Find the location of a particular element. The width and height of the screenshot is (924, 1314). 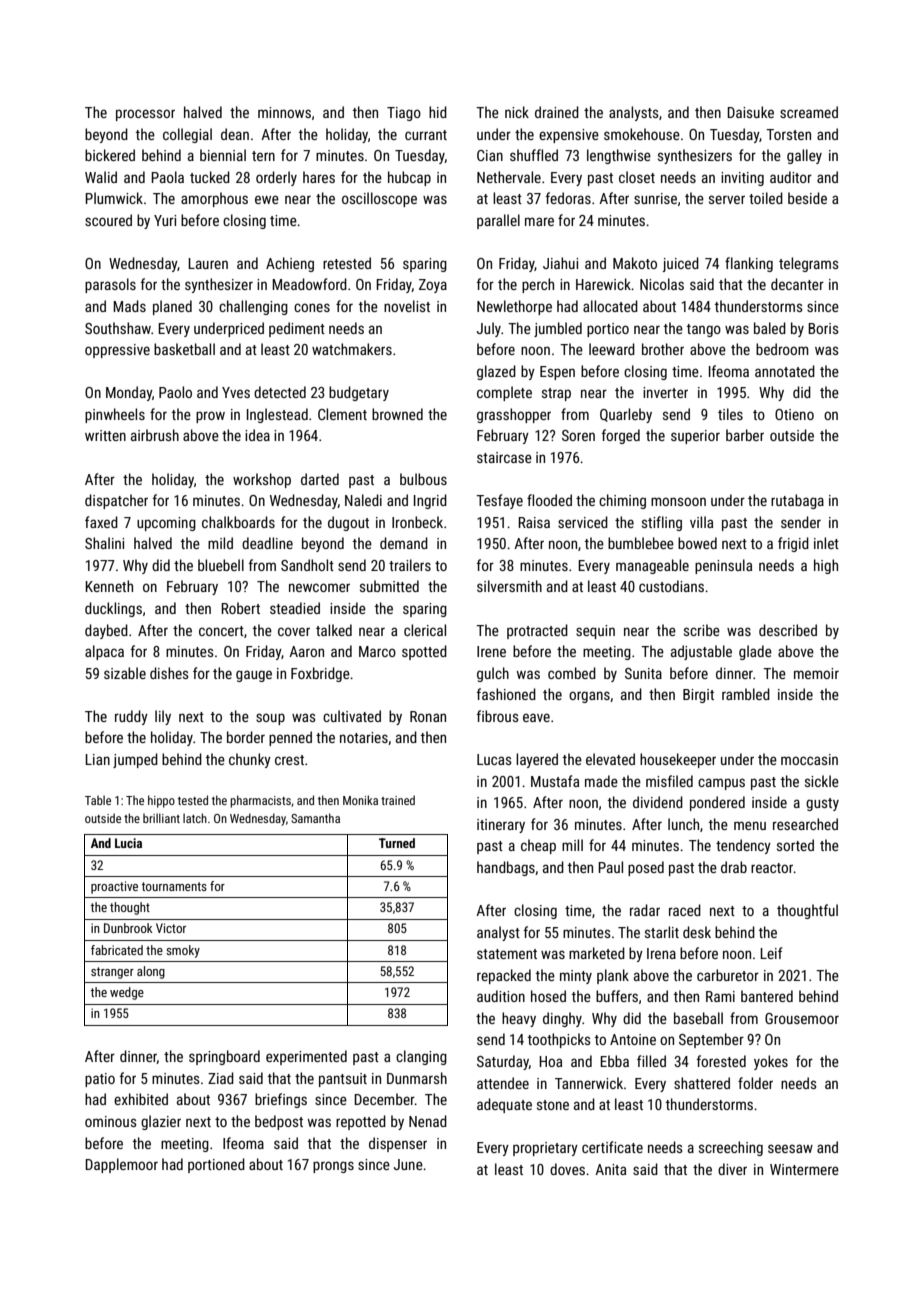

portioned is located at coordinates (216, 1165).
